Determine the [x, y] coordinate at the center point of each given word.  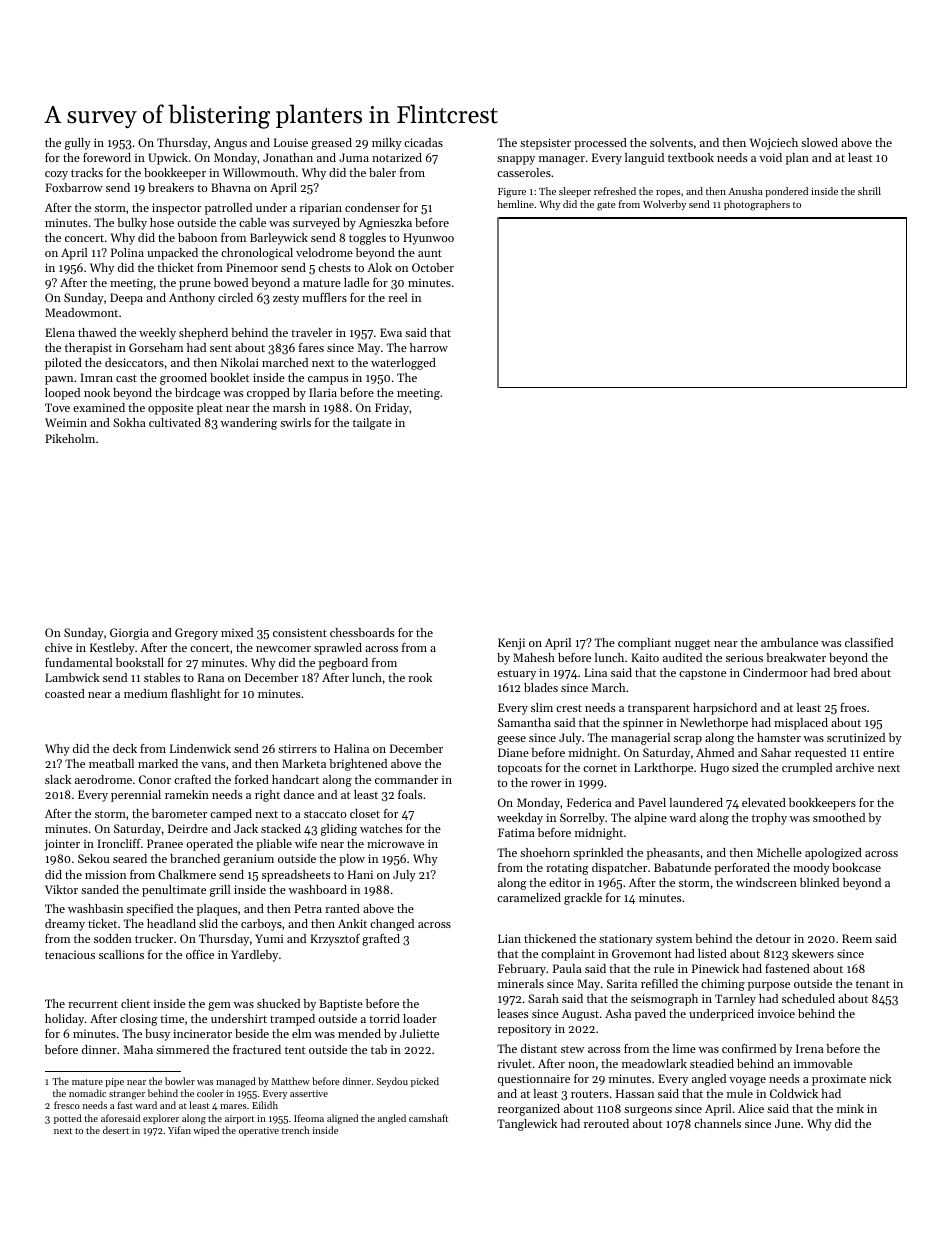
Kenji [511, 644]
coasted [65, 693]
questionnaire [534, 1080]
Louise [291, 142]
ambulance [789, 642]
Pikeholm [70, 438]
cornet [600, 768]
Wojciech [773, 144]
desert [116, 1130]
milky [387, 144]
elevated [764, 802]
